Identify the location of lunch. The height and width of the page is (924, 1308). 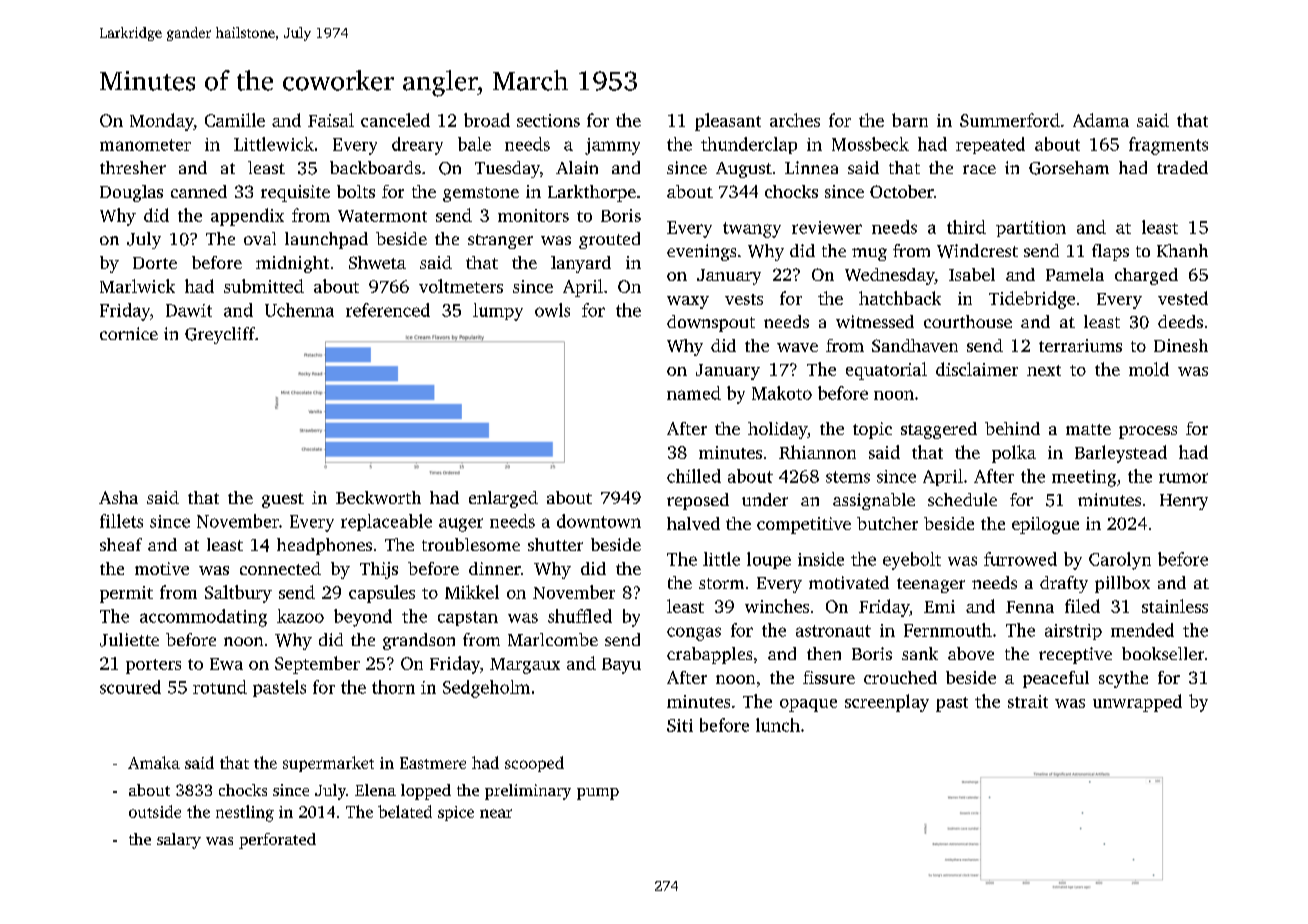
(778, 725).
